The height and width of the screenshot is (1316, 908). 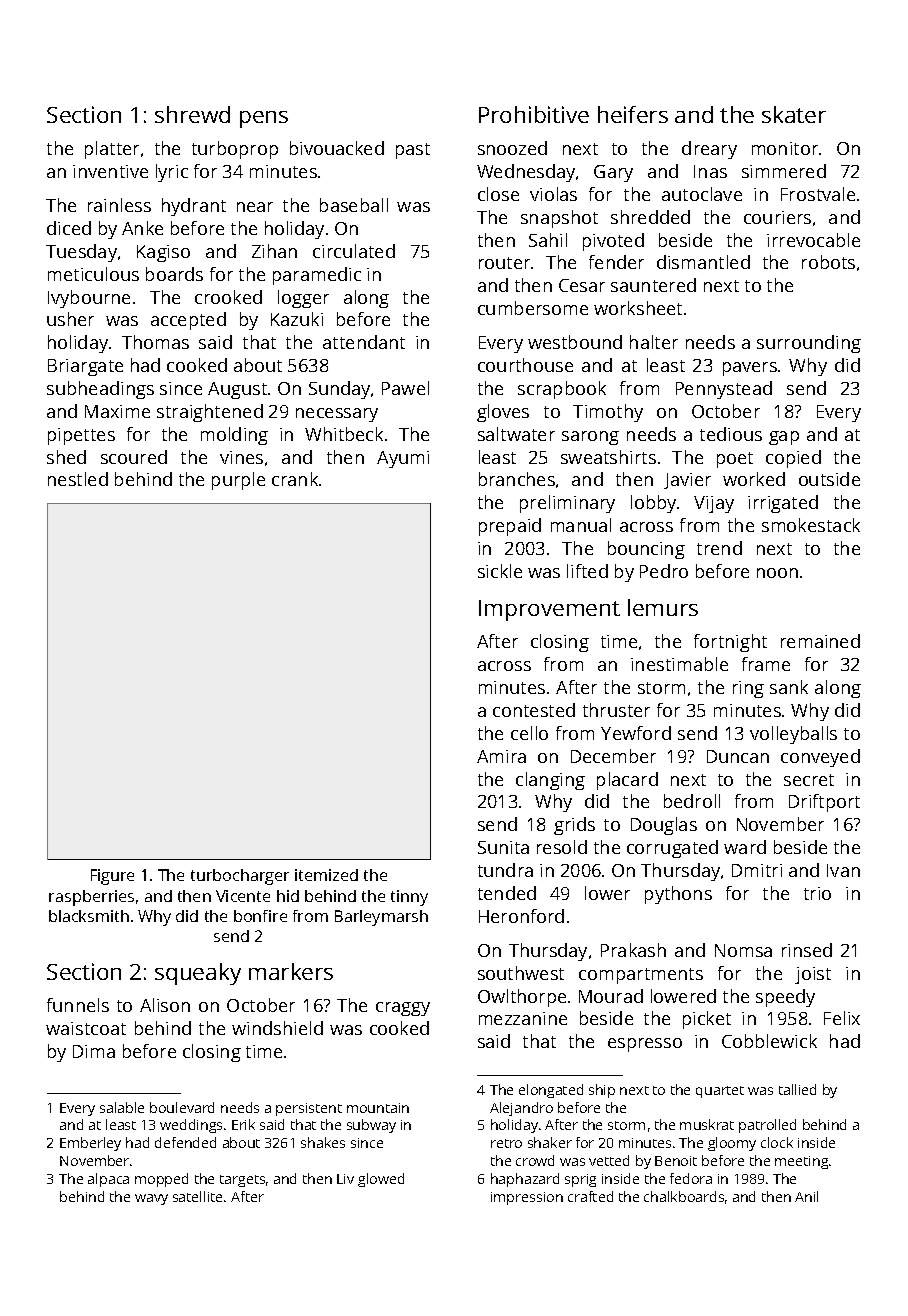 I want to click on trio, so click(x=817, y=893).
